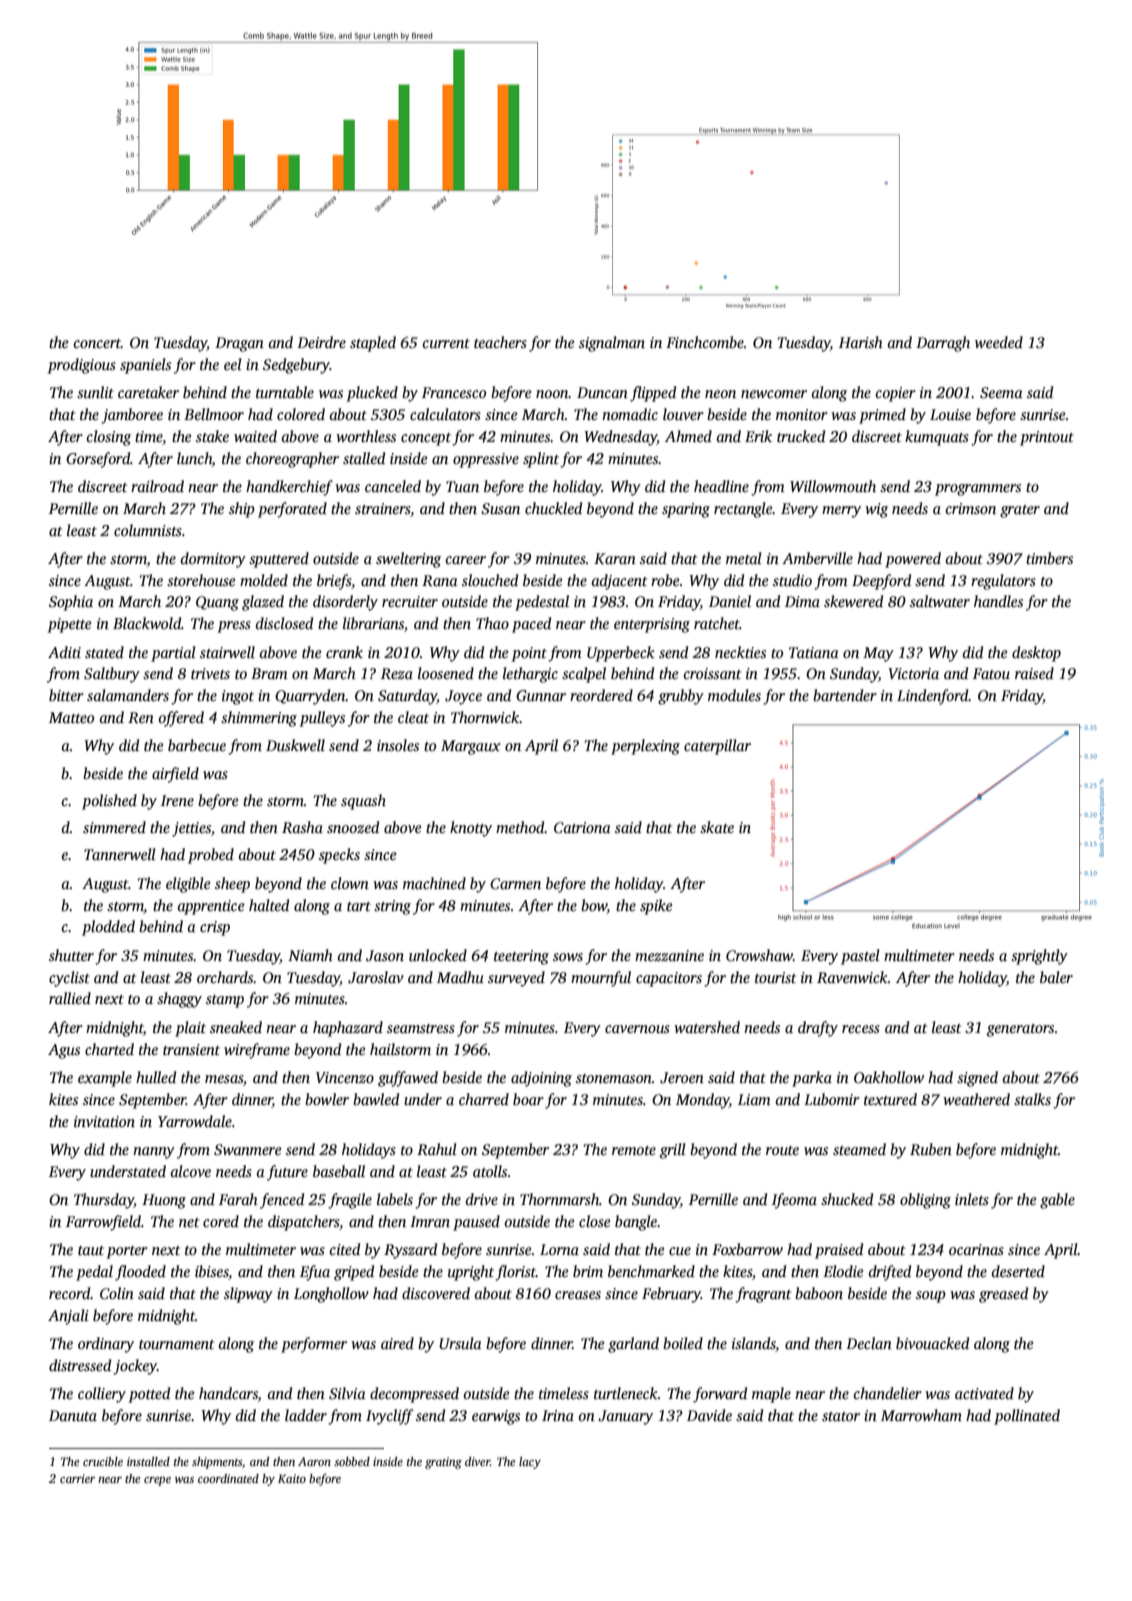 Image resolution: width=1132 pixels, height=1601 pixels. I want to click on Rasha, so click(302, 827).
